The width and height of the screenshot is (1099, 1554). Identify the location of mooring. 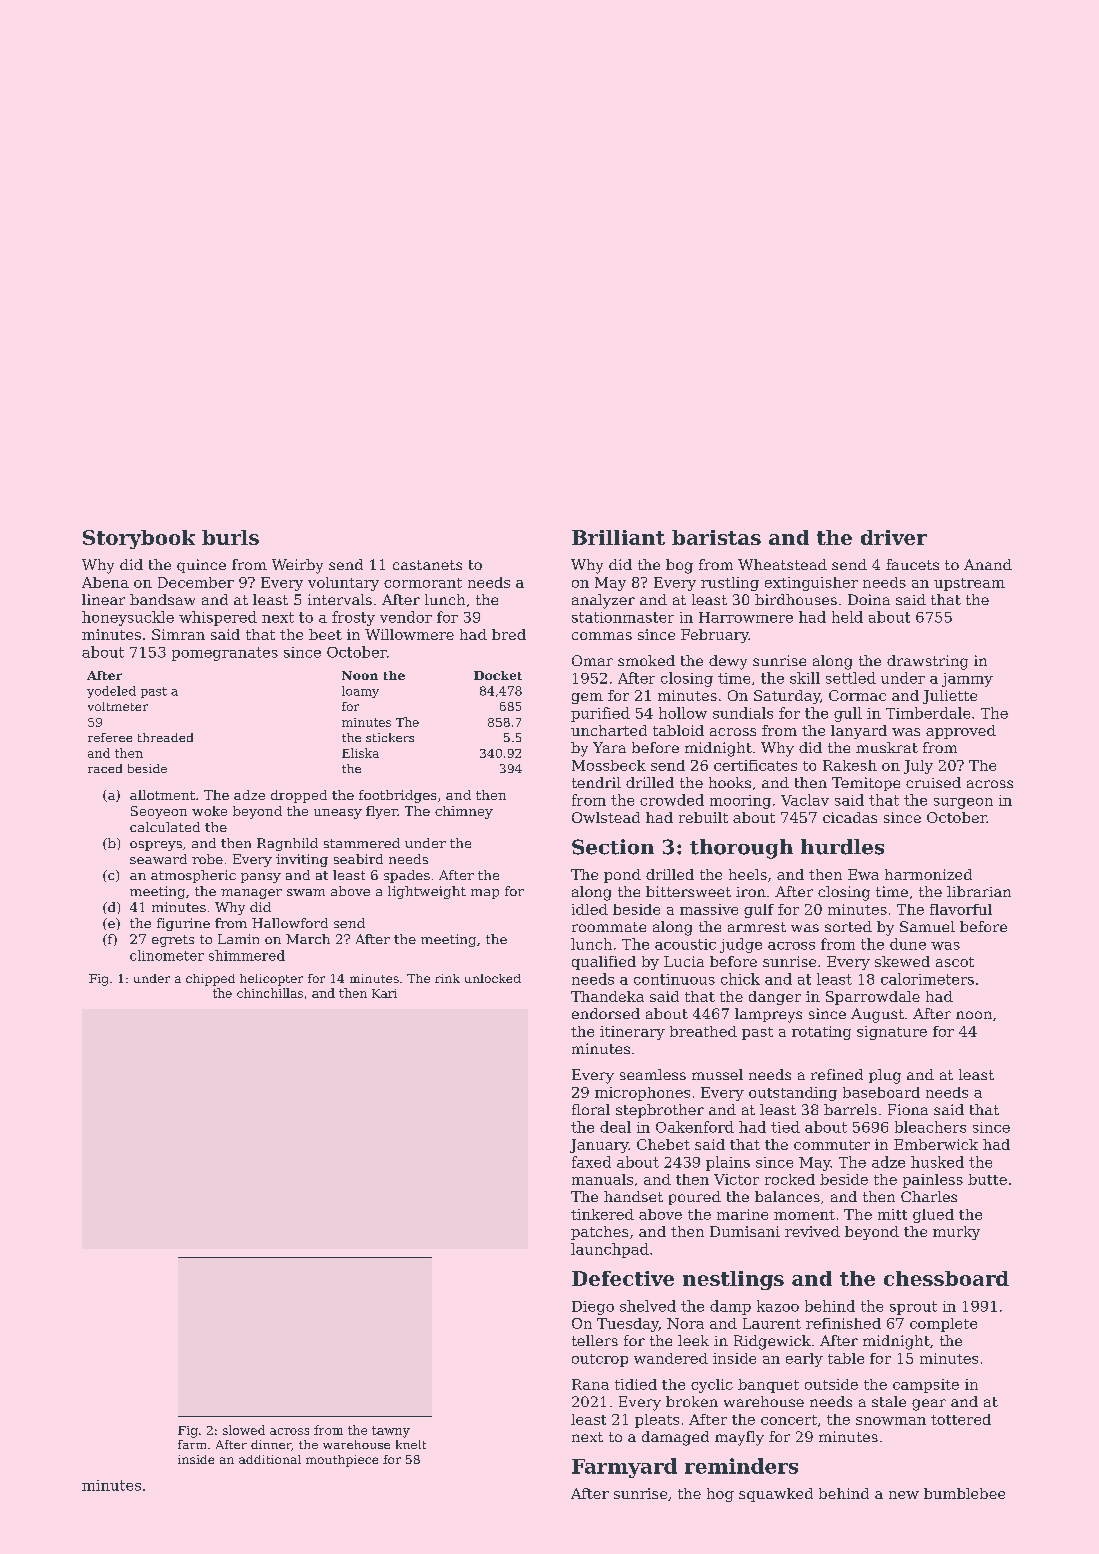
(740, 802).
